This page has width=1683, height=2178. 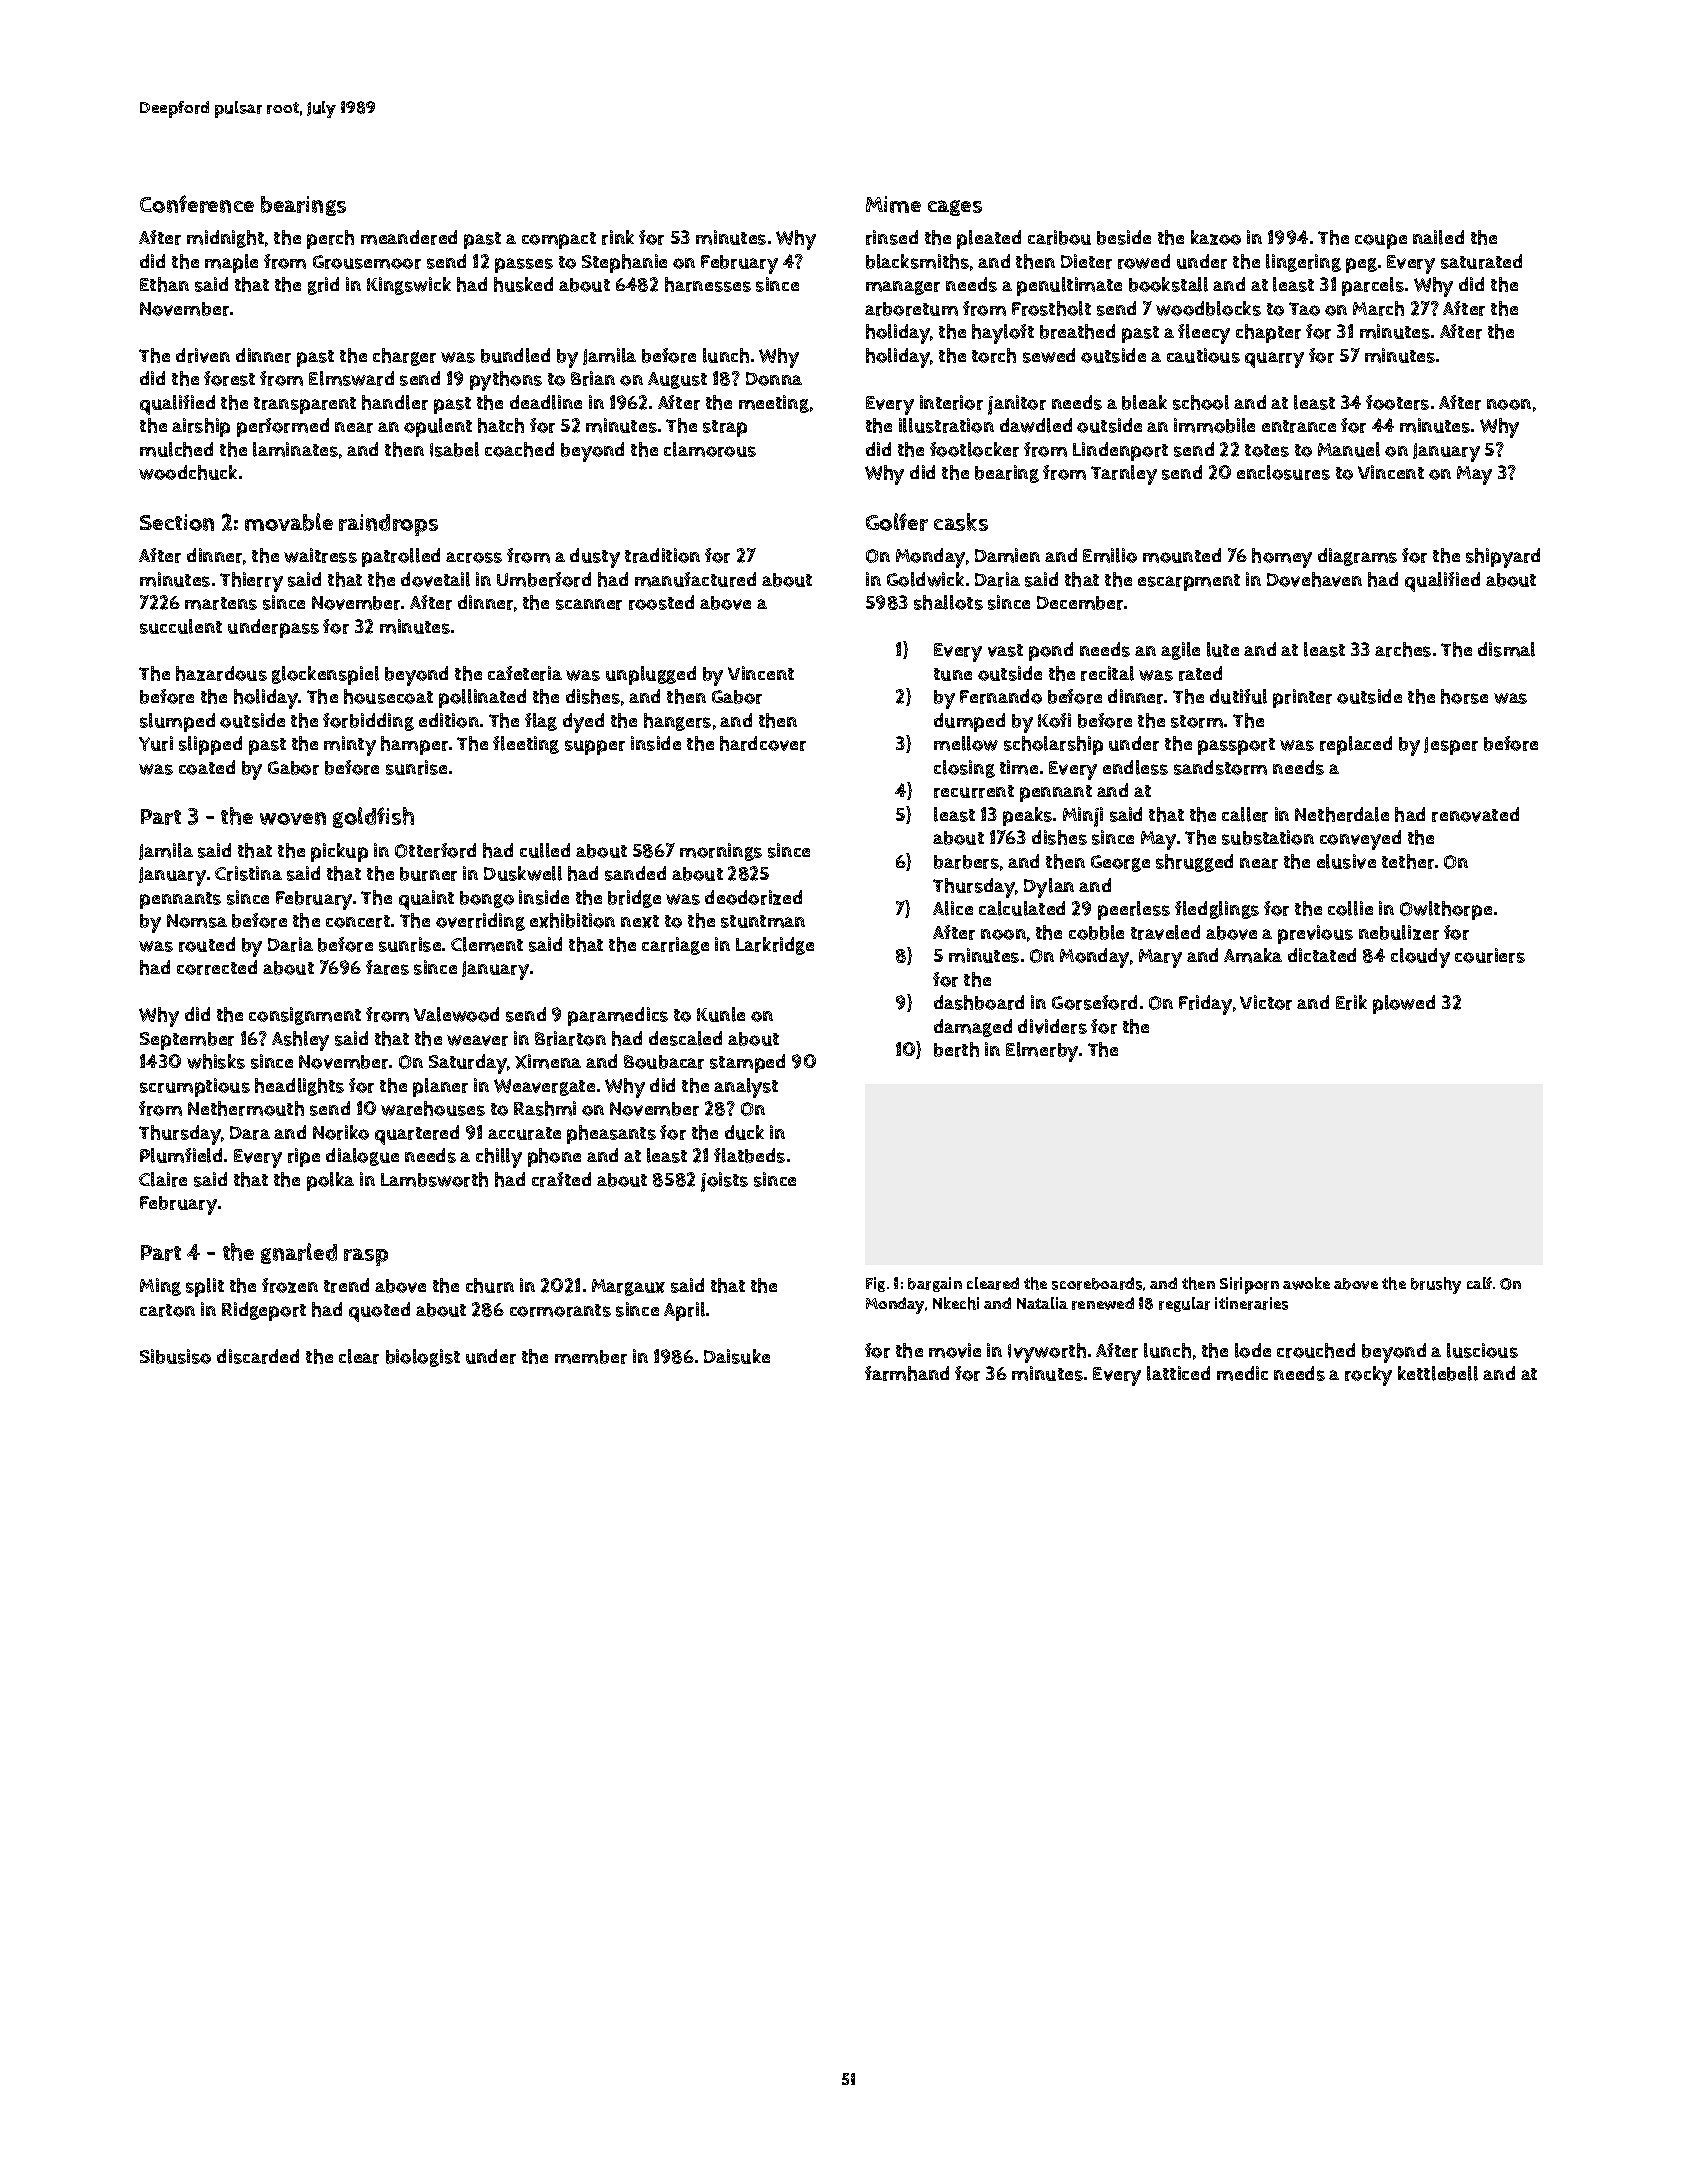 What do you see at coordinates (955, 208) in the page?
I see `cages` at bounding box center [955, 208].
